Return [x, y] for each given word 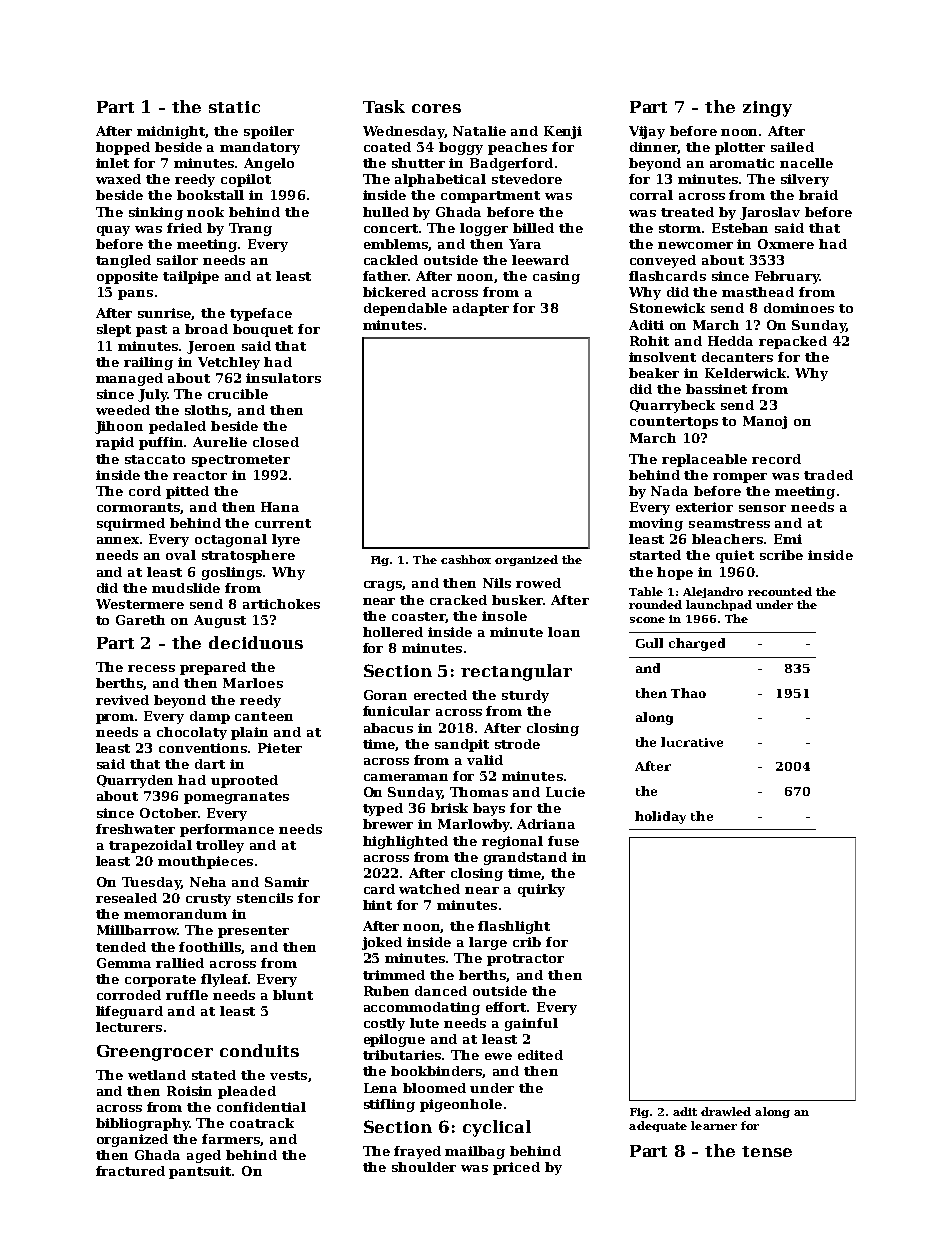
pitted [187, 492]
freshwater [135, 829]
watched [429, 889]
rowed [538, 583]
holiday [660, 817]
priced [516, 1168]
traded [828, 475]
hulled [386, 212]
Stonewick [667, 308]
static [234, 107]
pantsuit [200, 1172]
